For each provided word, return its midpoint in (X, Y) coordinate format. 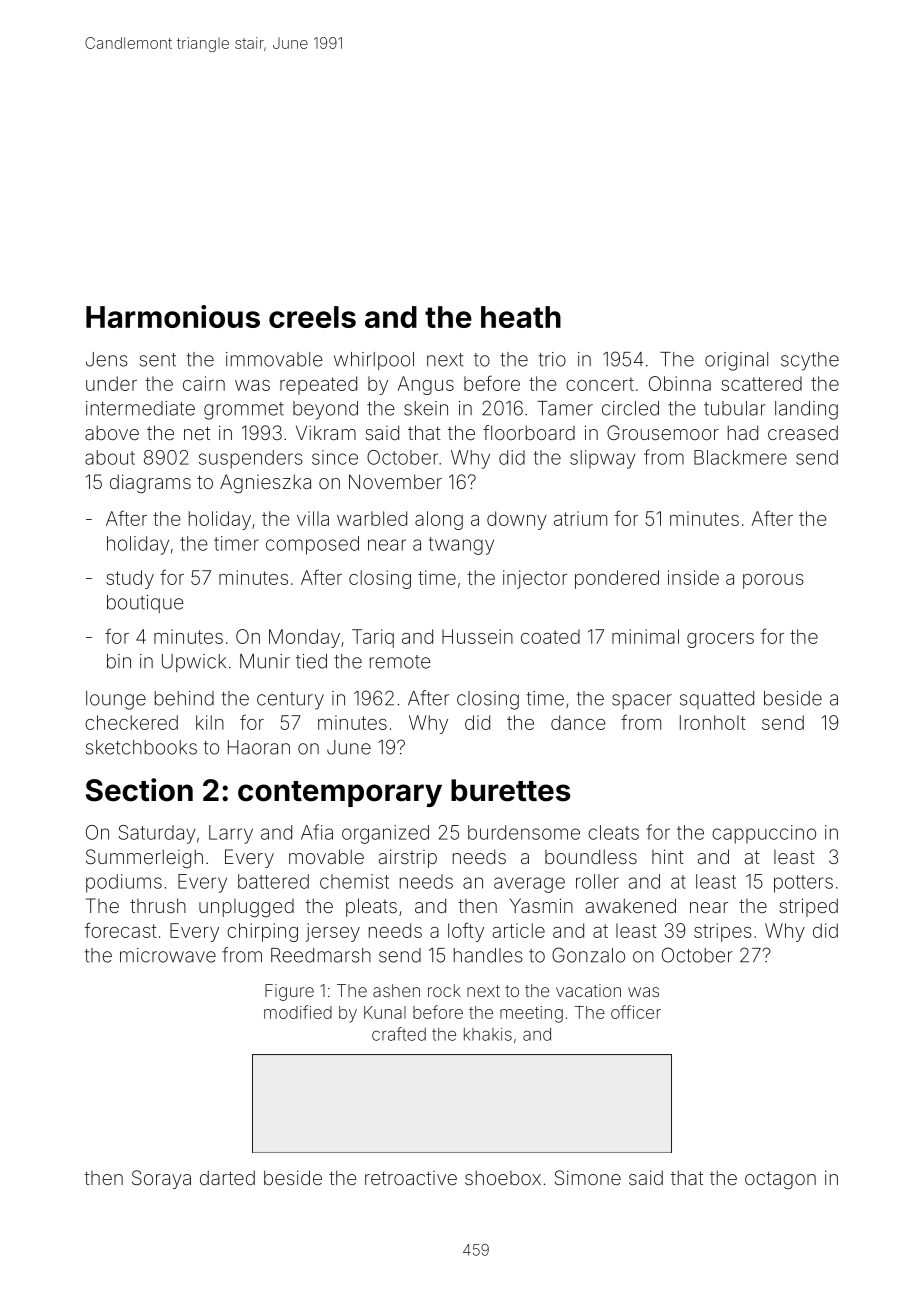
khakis (488, 1034)
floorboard (529, 432)
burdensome (524, 832)
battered (273, 881)
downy (517, 520)
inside (693, 577)
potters (803, 884)
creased (803, 432)
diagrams (150, 484)
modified (298, 1012)
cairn (204, 383)
